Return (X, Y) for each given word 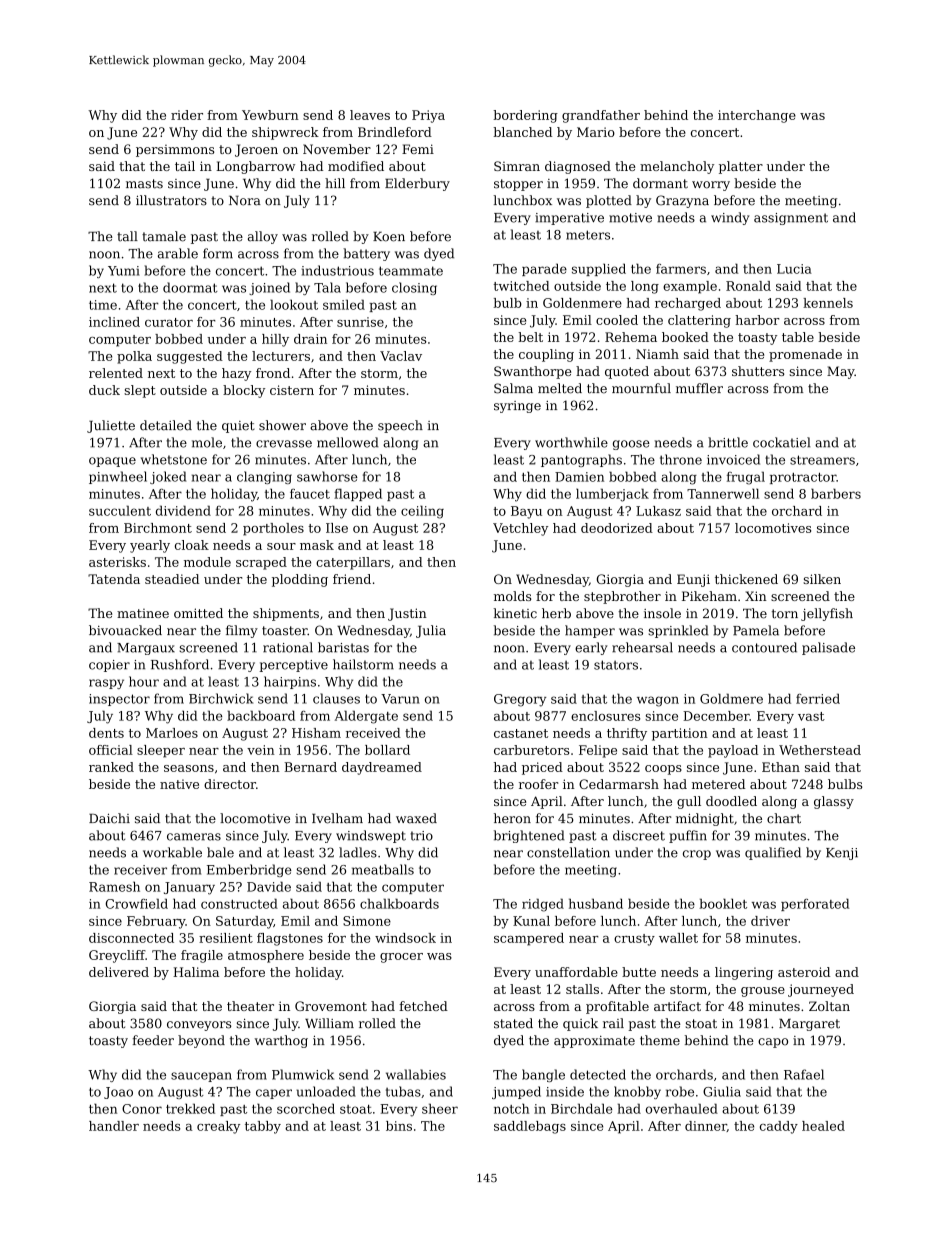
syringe (517, 407)
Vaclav (401, 356)
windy (730, 218)
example (690, 287)
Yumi (124, 271)
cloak (192, 545)
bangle (543, 1075)
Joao (118, 1093)
